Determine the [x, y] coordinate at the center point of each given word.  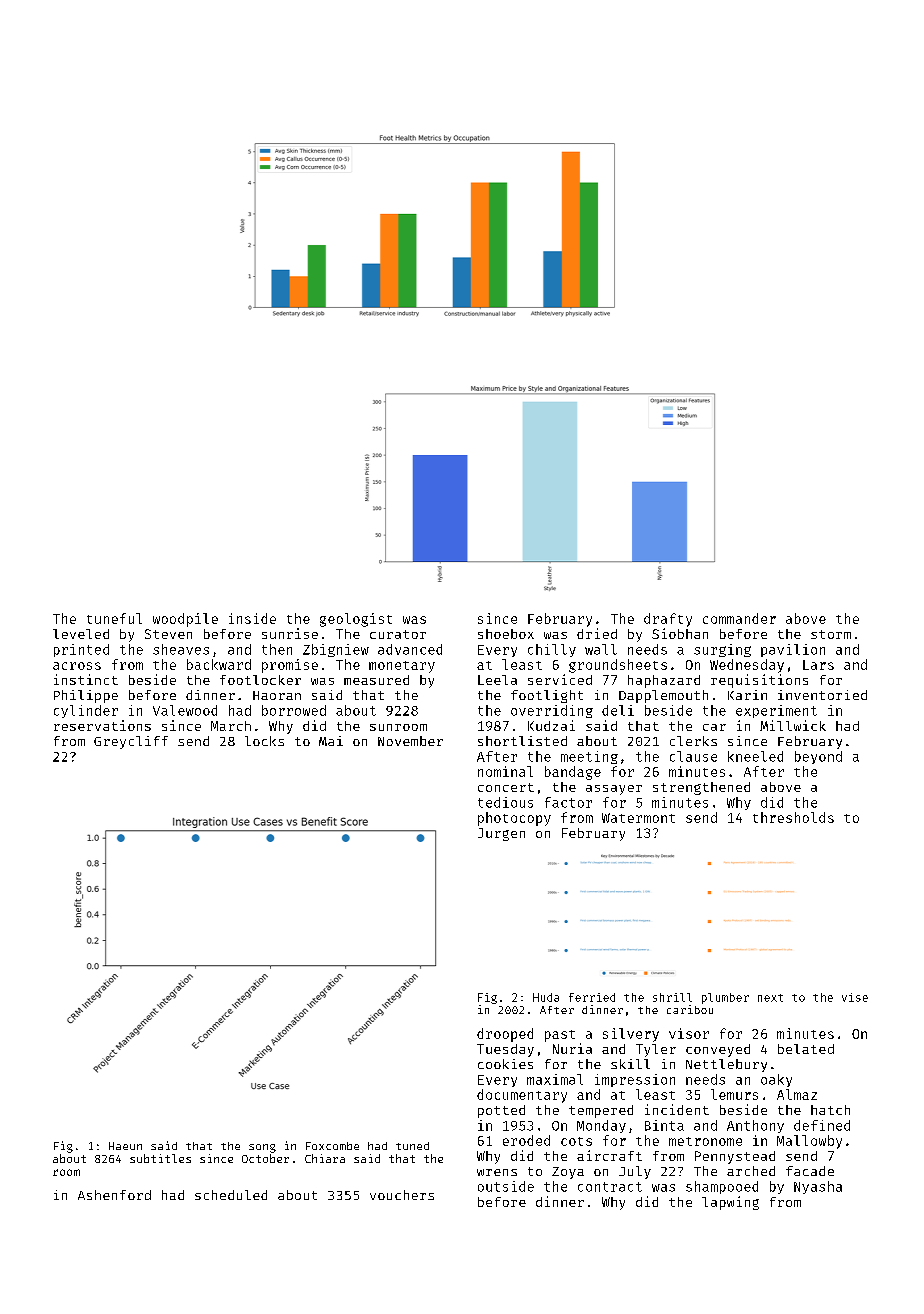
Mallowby [809, 1142]
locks [264, 741]
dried [597, 633]
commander [739, 618]
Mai [331, 741]
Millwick [793, 725]
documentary [522, 1096]
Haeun [125, 1146]
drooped [505, 1035]
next [770, 998]
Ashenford [114, 1195]
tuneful [114, 618]
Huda [546, 997]
